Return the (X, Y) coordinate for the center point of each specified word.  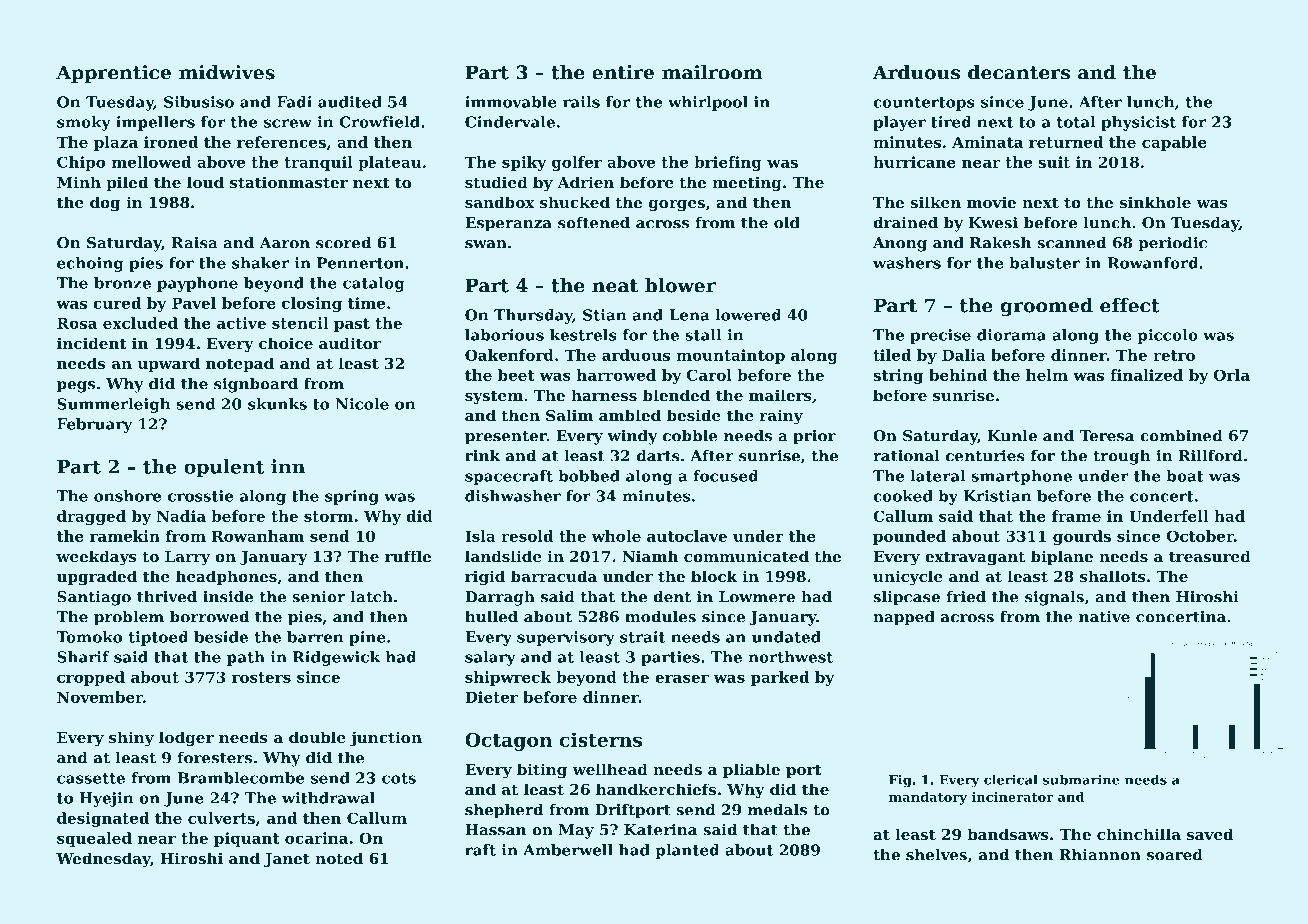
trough (1122, 457)
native (1104, 617)
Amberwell (568, 850)
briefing (728, 163)
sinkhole (1155, 202)
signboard (256, 385)
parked (780, 678)
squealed (94, 839)
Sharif (83, 657)
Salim (569, 415)
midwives (227, 72)
